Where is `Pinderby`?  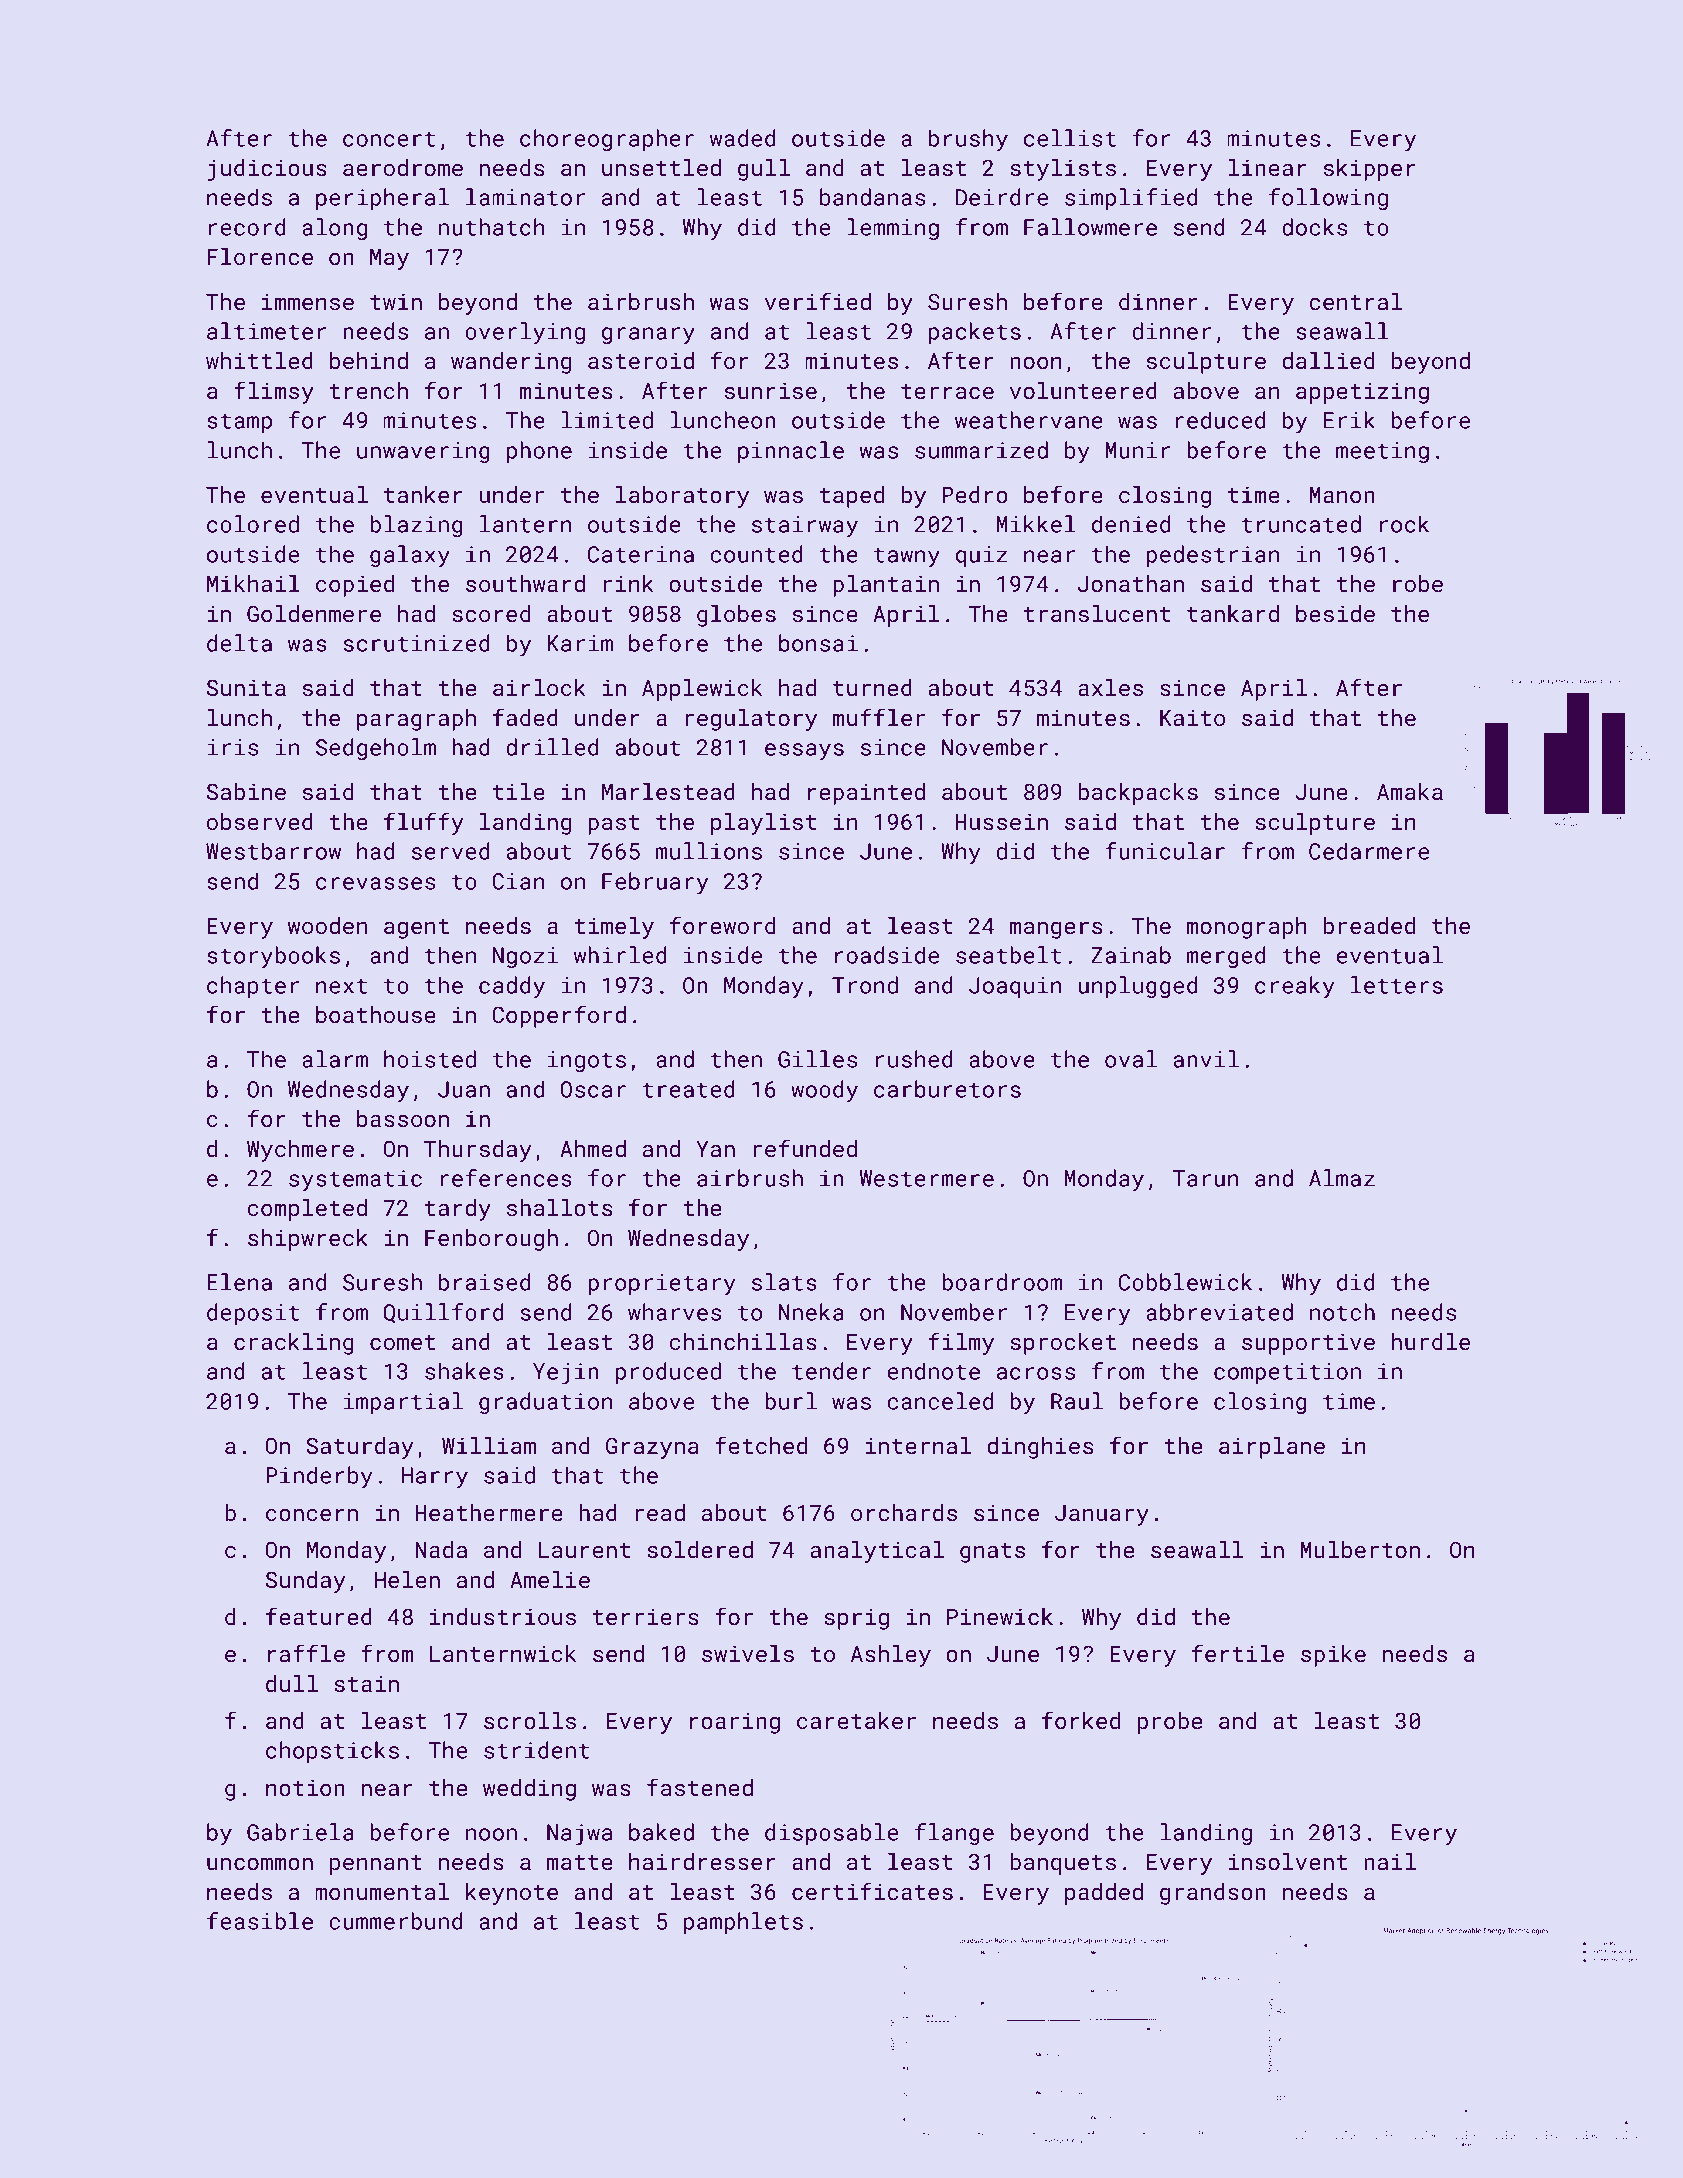 Pinderby is located at coordinates (319, 1477).
